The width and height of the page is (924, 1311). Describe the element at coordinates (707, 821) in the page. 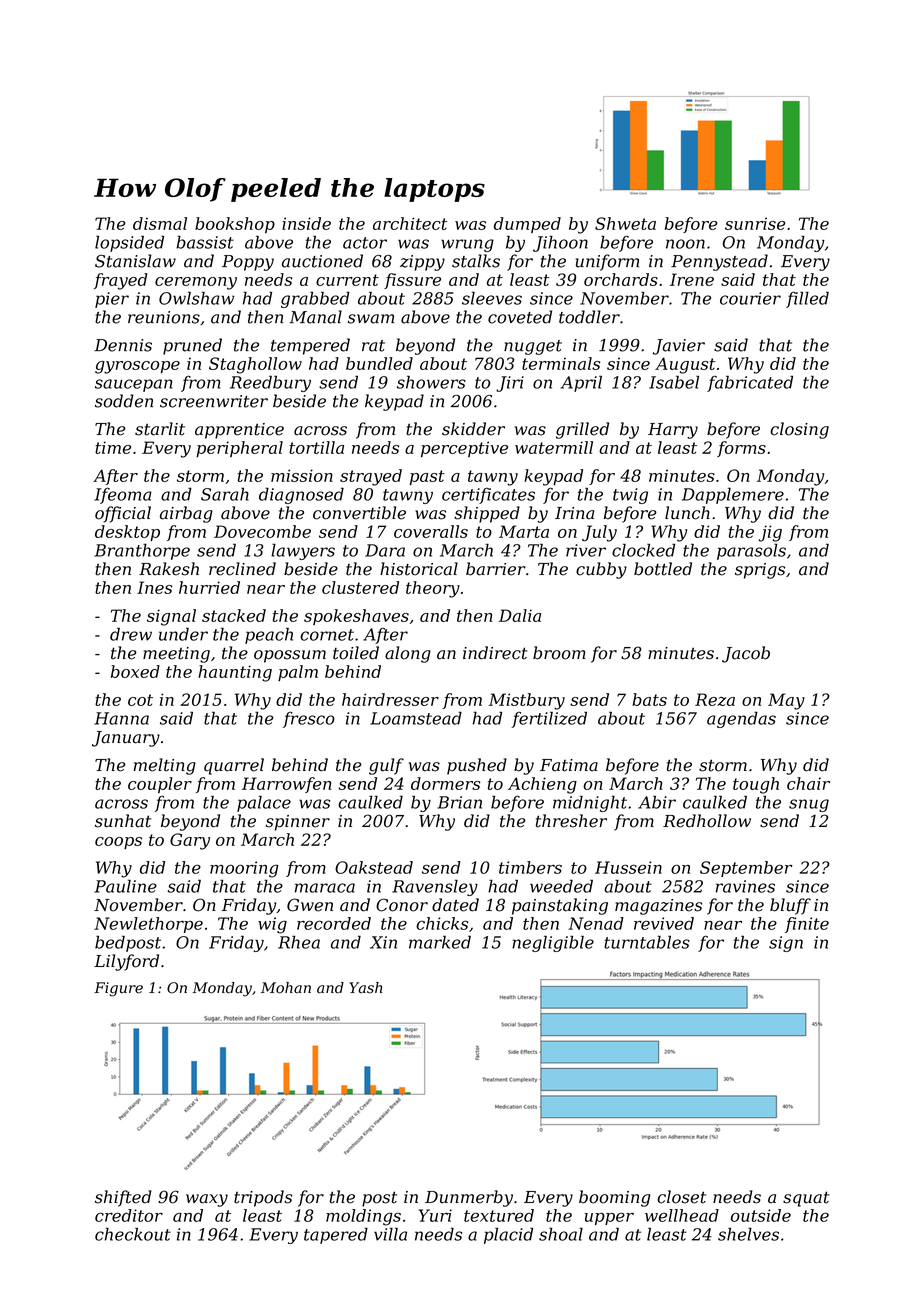

I see `Redhollow` at that location.
